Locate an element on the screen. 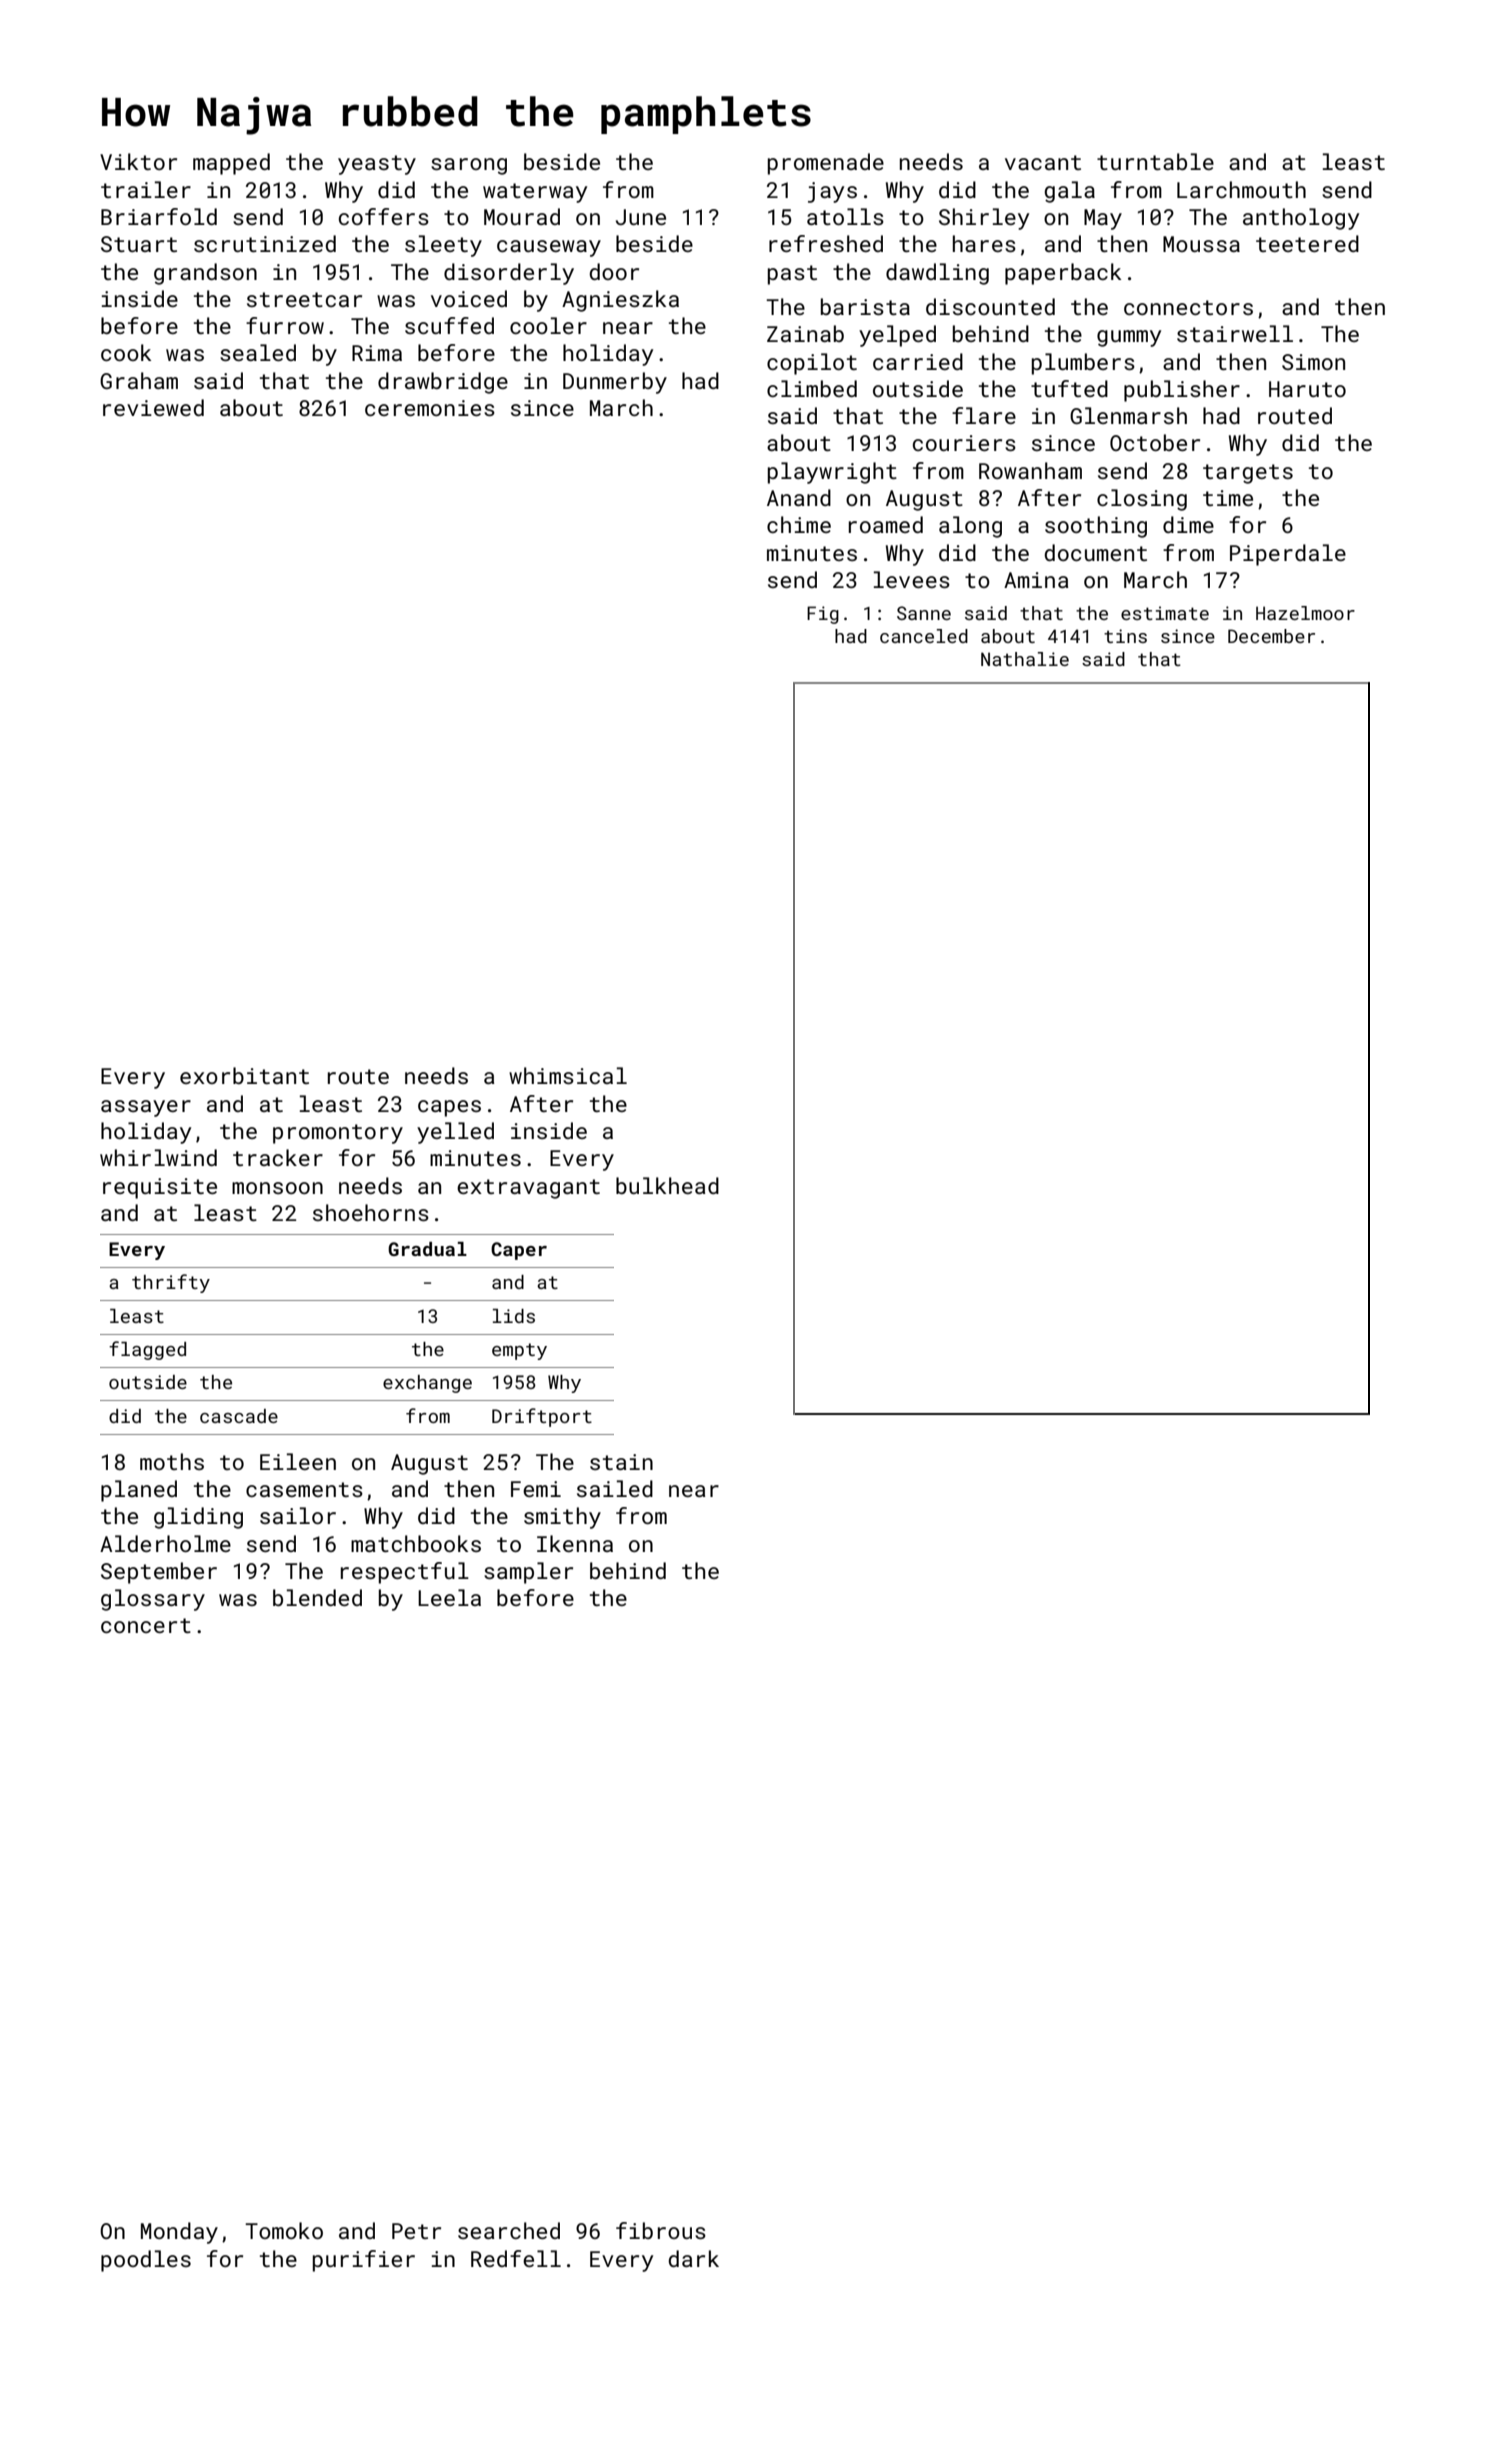 The width and height of the screenshot is (1496, 2464). streetcar is located at coordinates (304, 299).
